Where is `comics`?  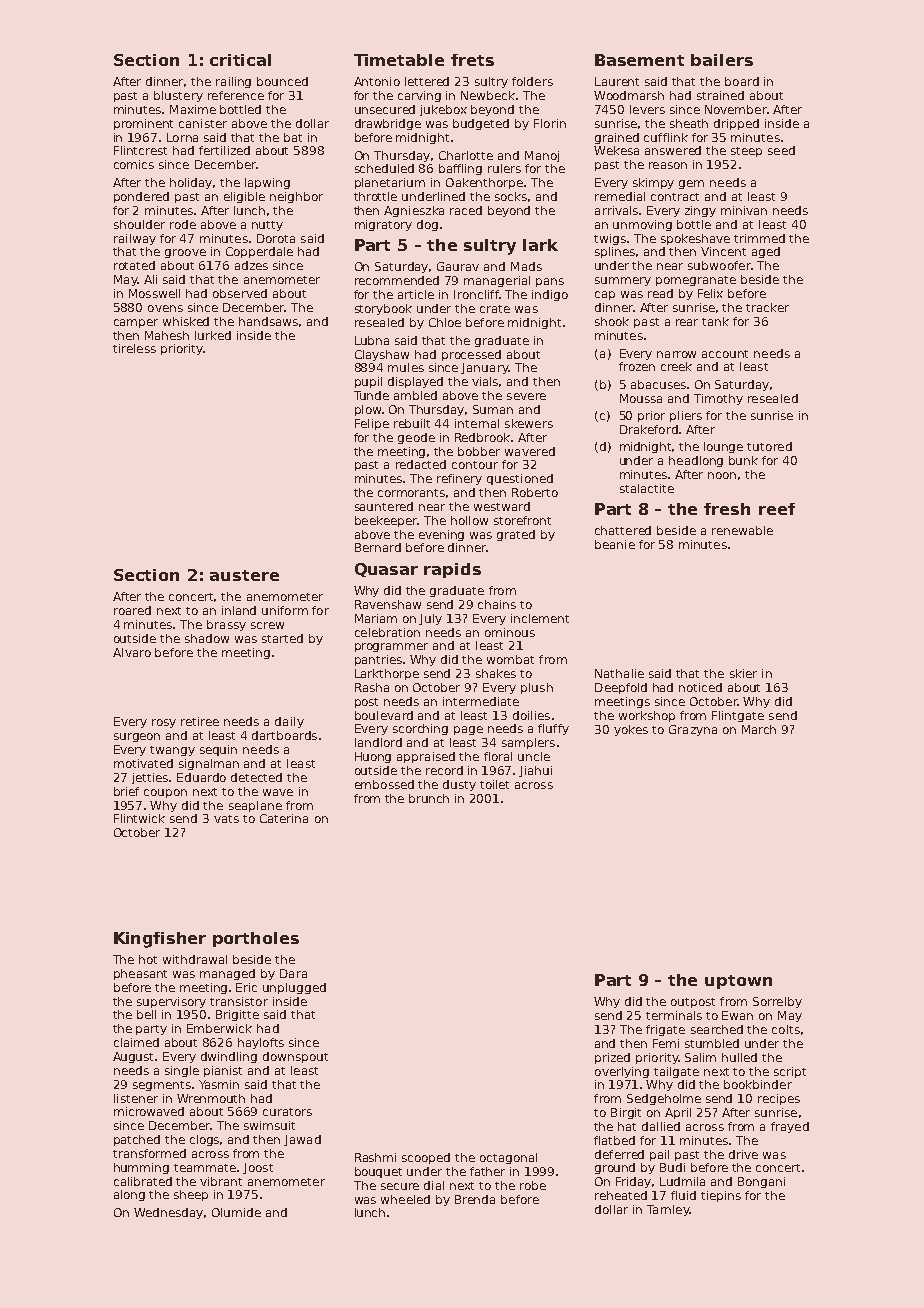
comics is located at coordinates (134, 164).
